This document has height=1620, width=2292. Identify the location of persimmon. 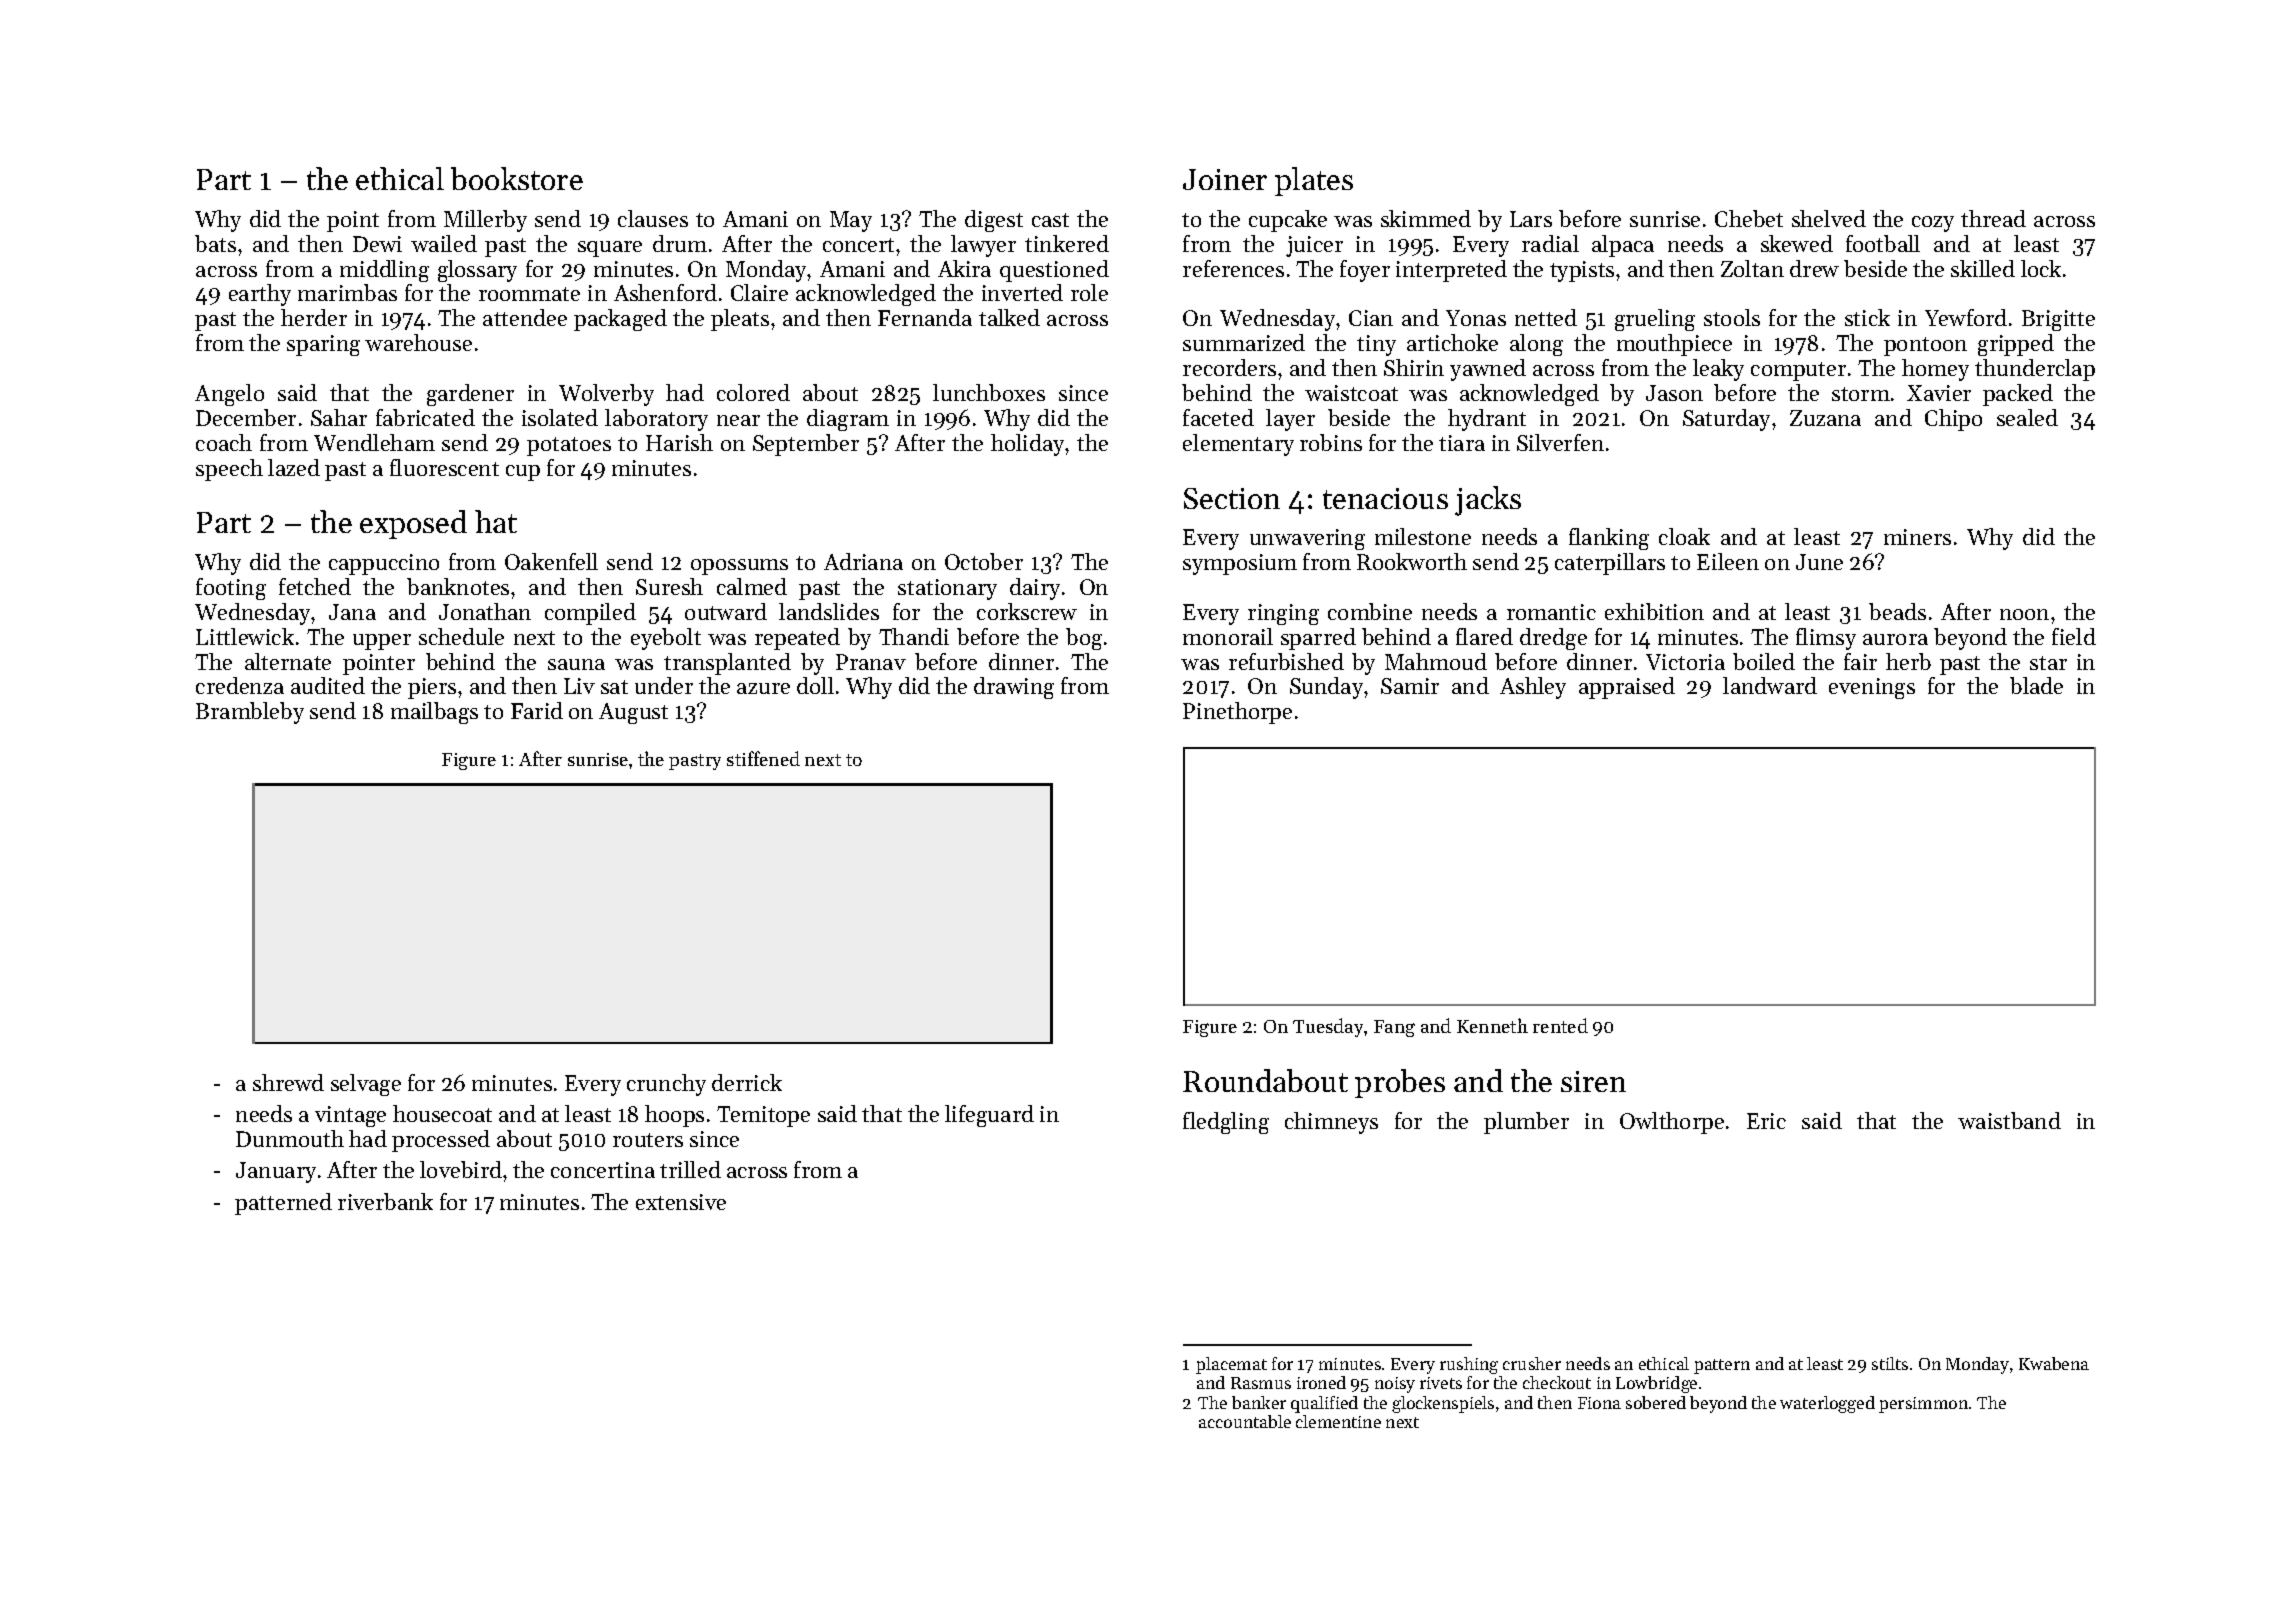
(1923, 1405).
